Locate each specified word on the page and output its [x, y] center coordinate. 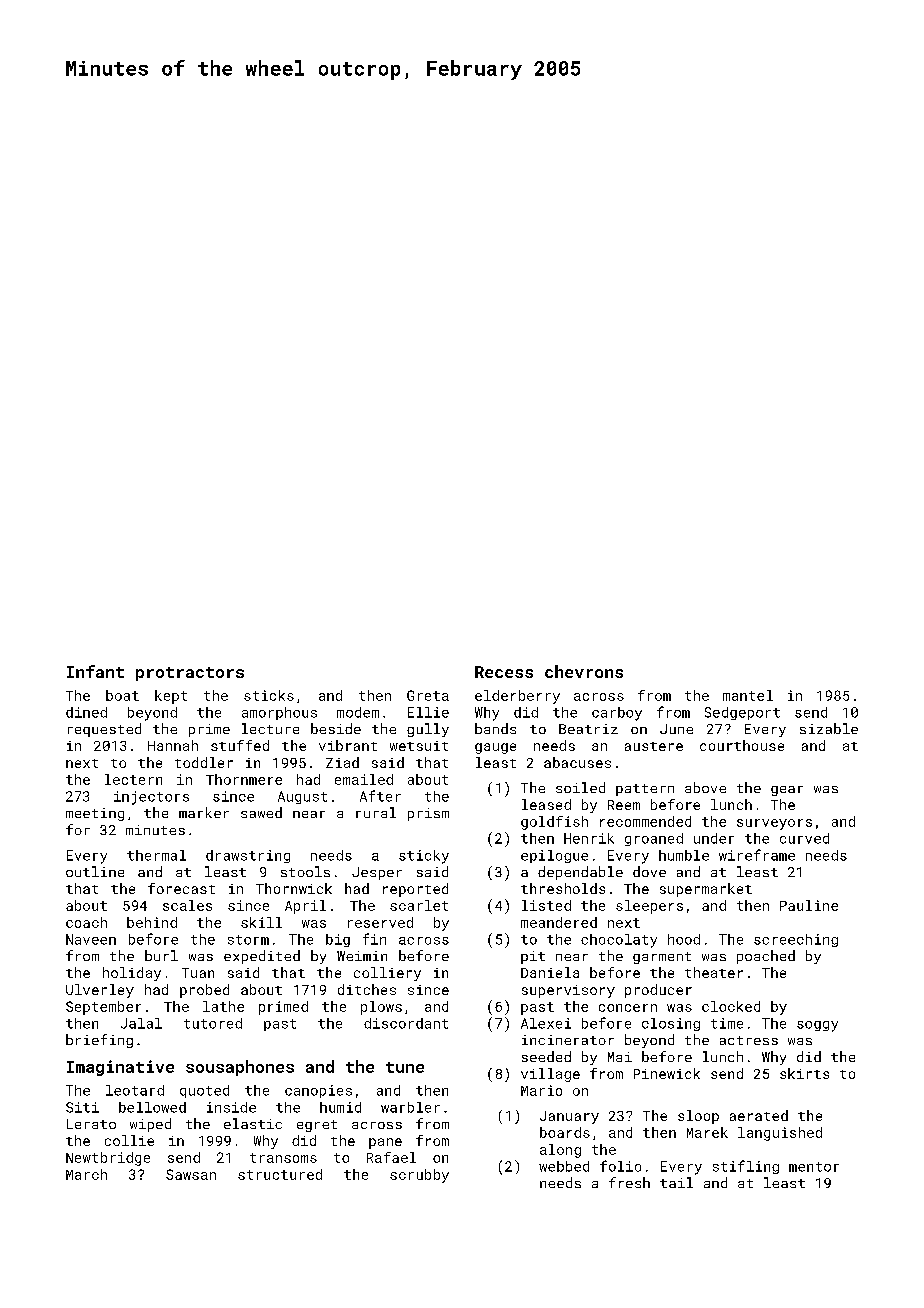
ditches [367, 989]
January [569, 1117]
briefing [99, 1041]
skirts [804, 1073]
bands [495, 728]
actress [749, 1040]
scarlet [419, 905]
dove [649, 871]
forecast [181, 888]
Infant [95, 671]
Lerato [91, 1124]
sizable [829, 728]
